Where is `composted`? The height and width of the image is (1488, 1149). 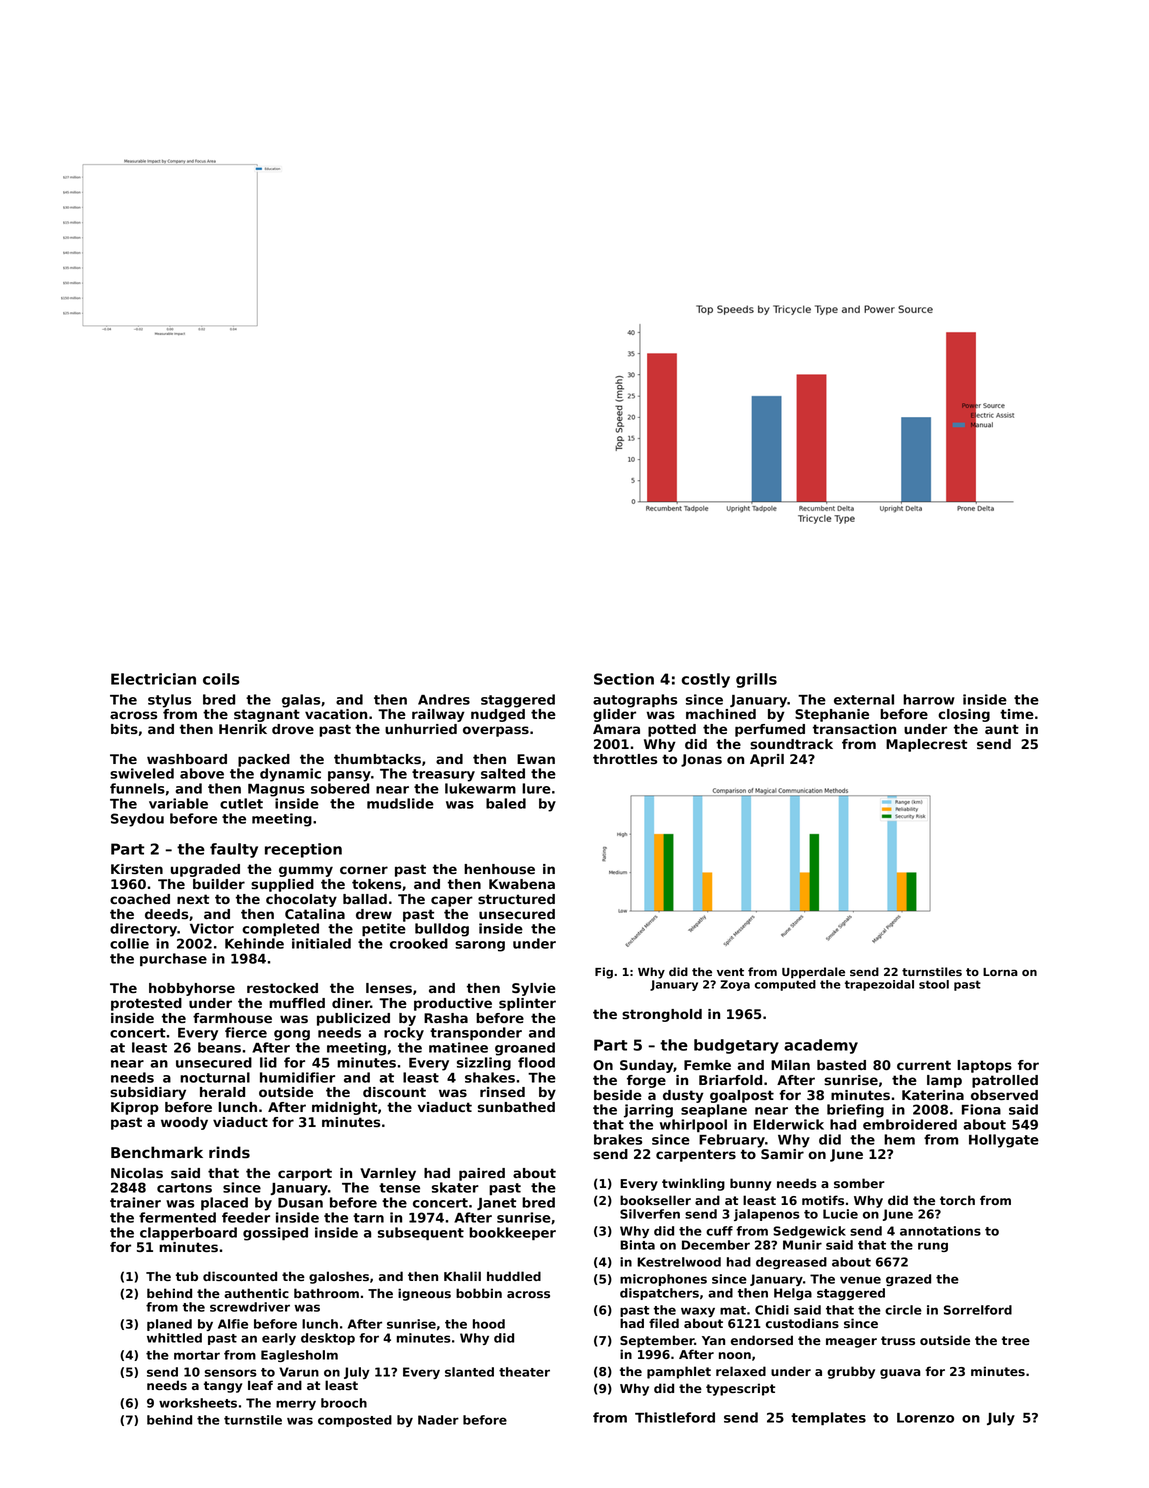
composted is located at coordinates (355, 1421).
